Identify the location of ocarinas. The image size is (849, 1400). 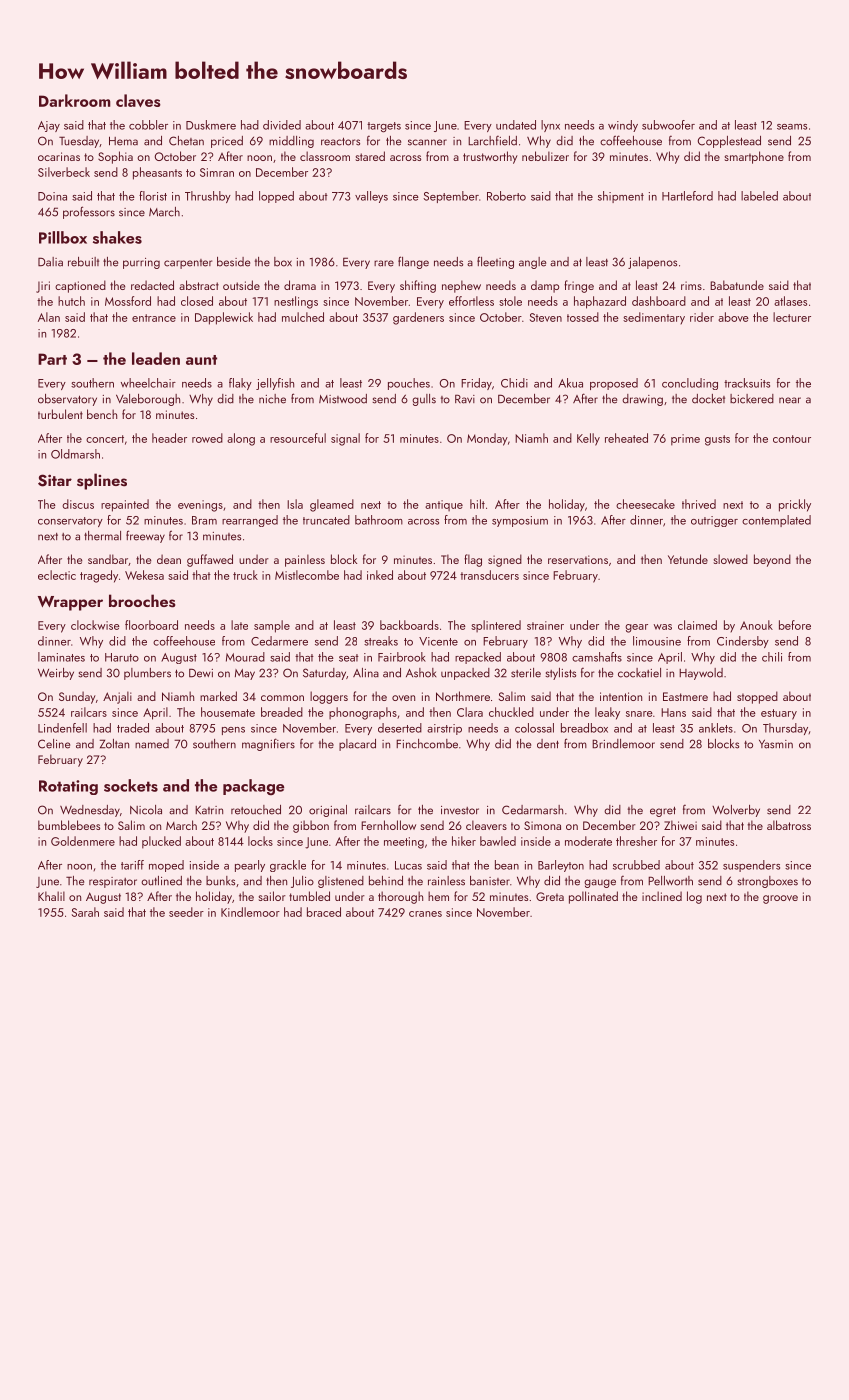
(59, 156).
